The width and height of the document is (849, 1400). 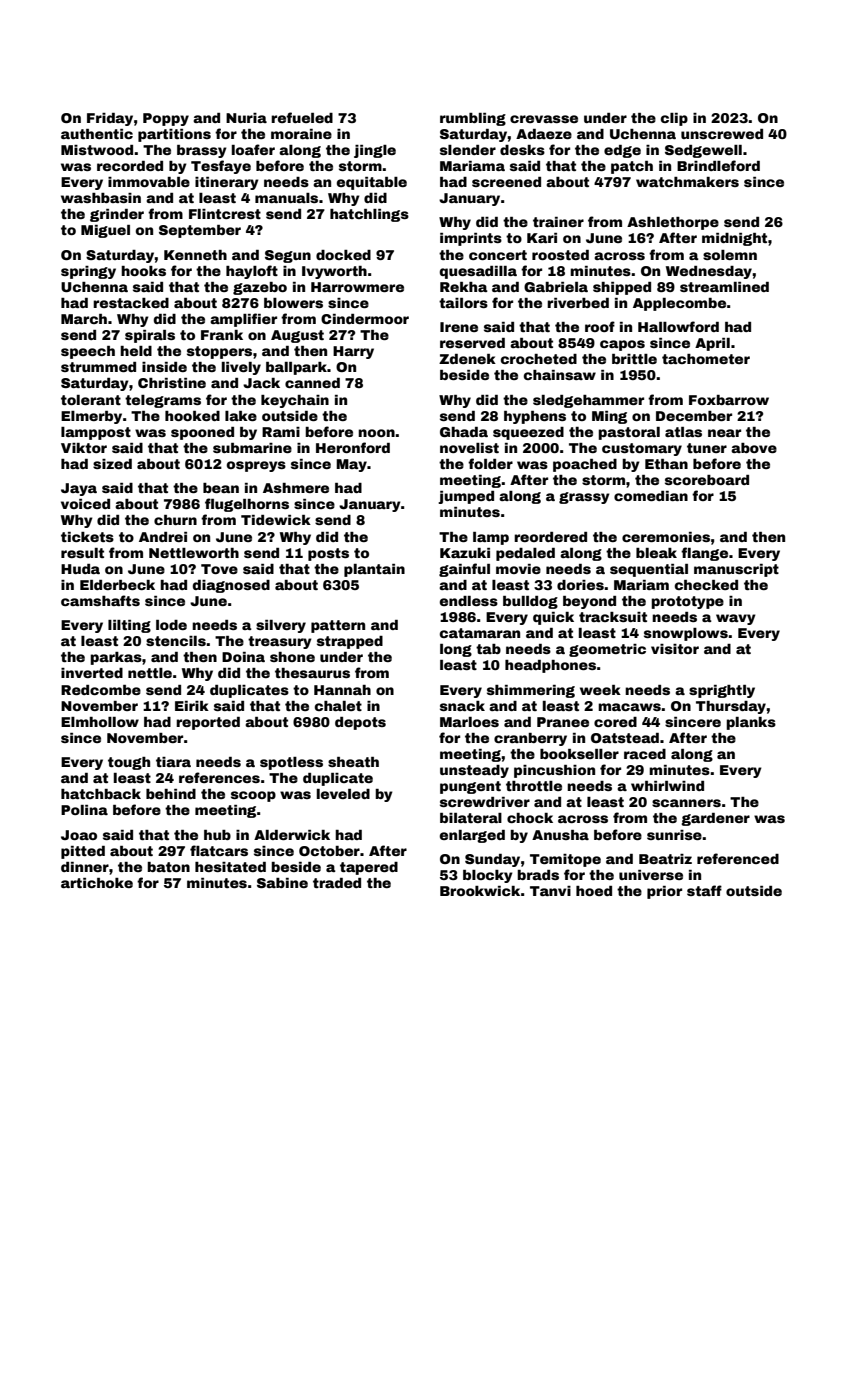 What do you see at coordinates (328, 554) in the document?
I see `posts` at bounding box center [328, 554].
